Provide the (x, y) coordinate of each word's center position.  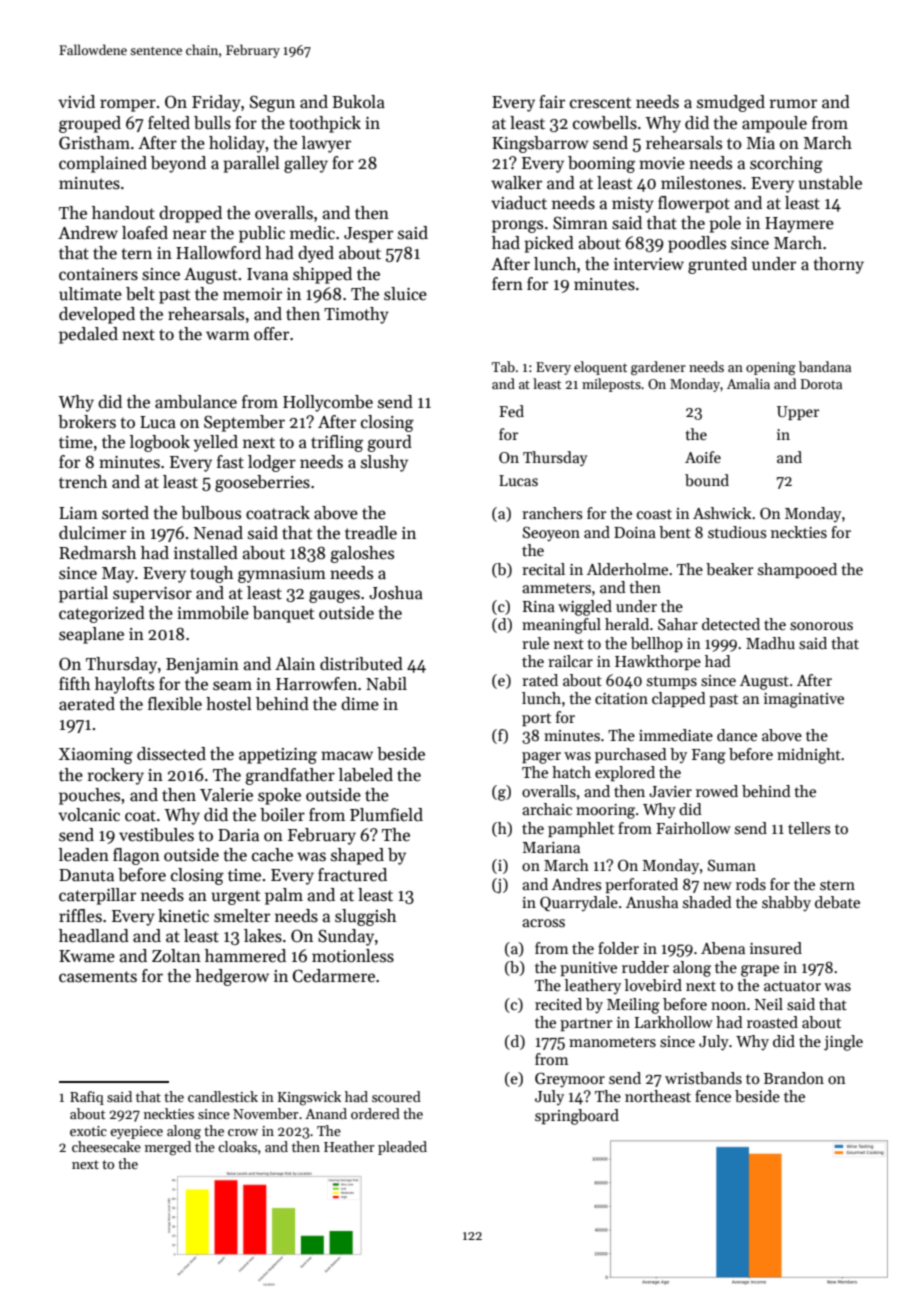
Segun (272, 103)
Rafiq (87, 1098)
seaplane (91, 635)
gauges (334, 596)
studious (737, 532)
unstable (830, 183)
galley (306, 164)
